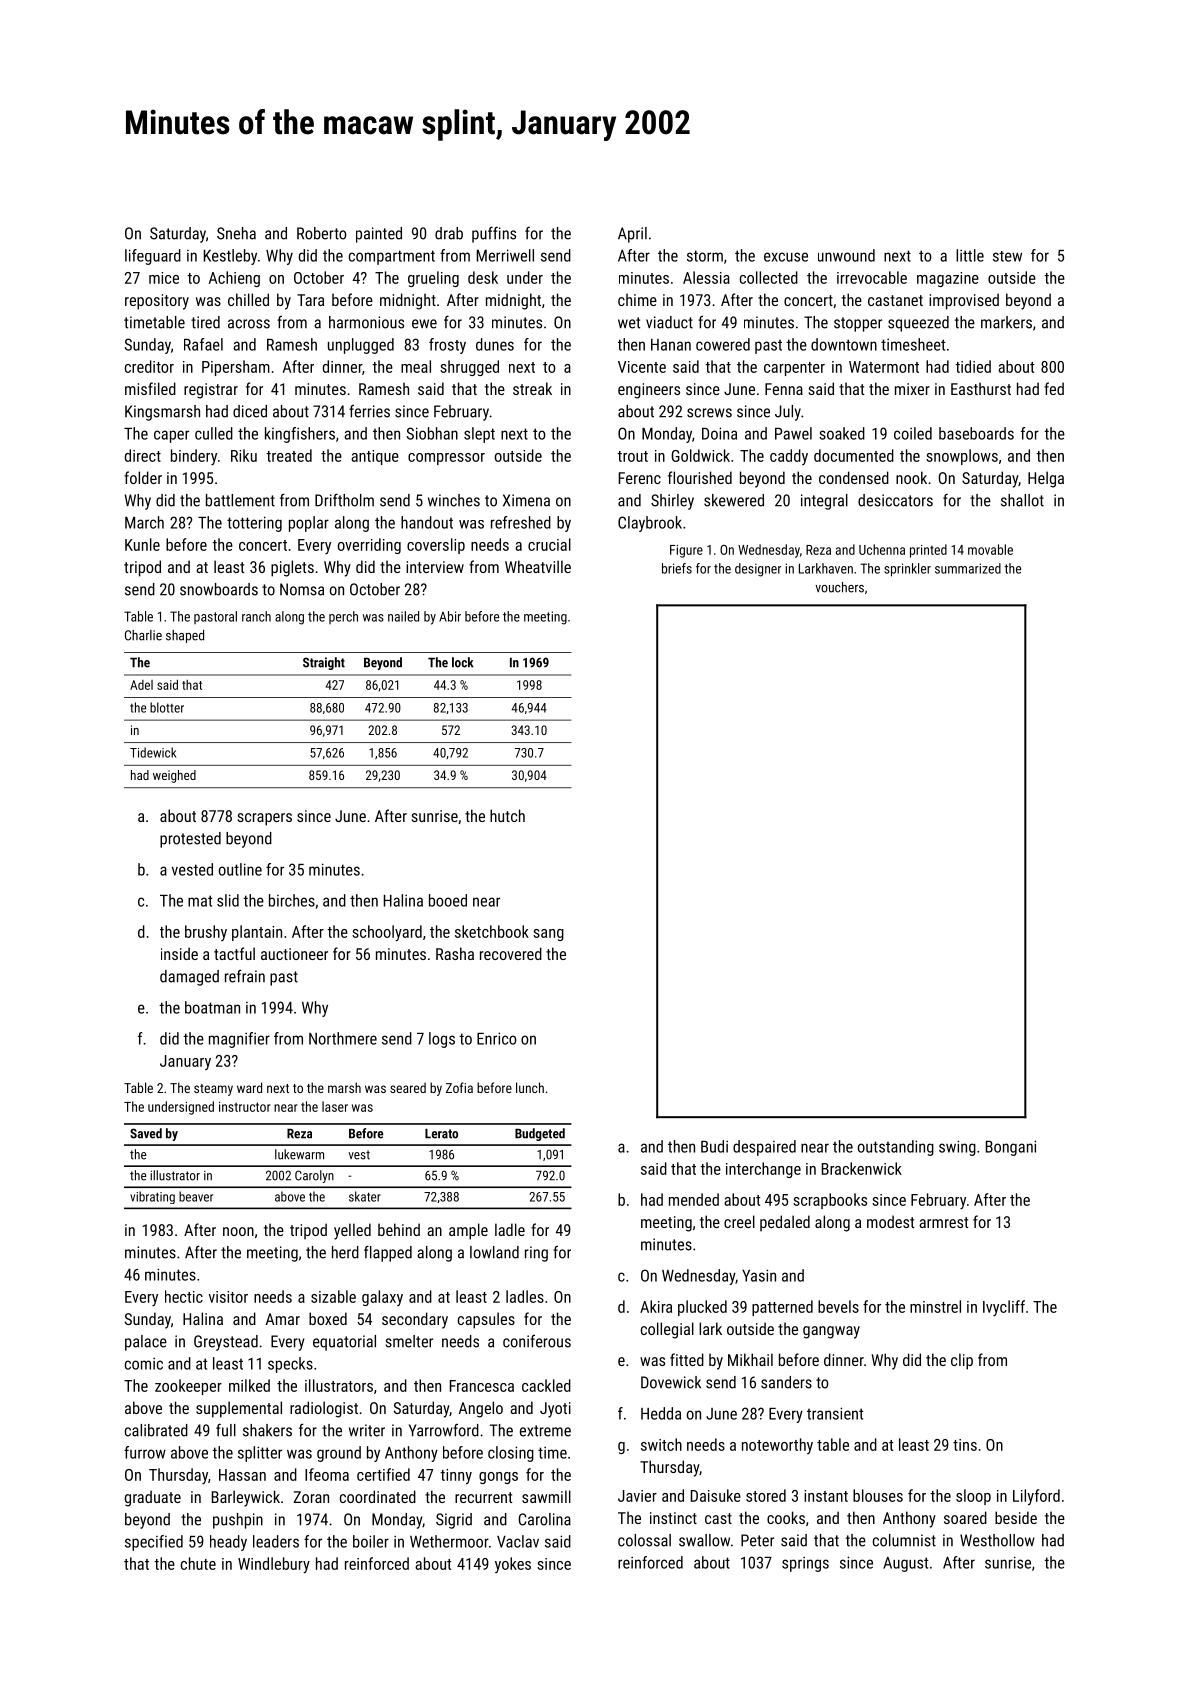  What do you see at coordinates (264, 819) in the screenshot?
I see `scrapers` at bounding box center [264, 819].
